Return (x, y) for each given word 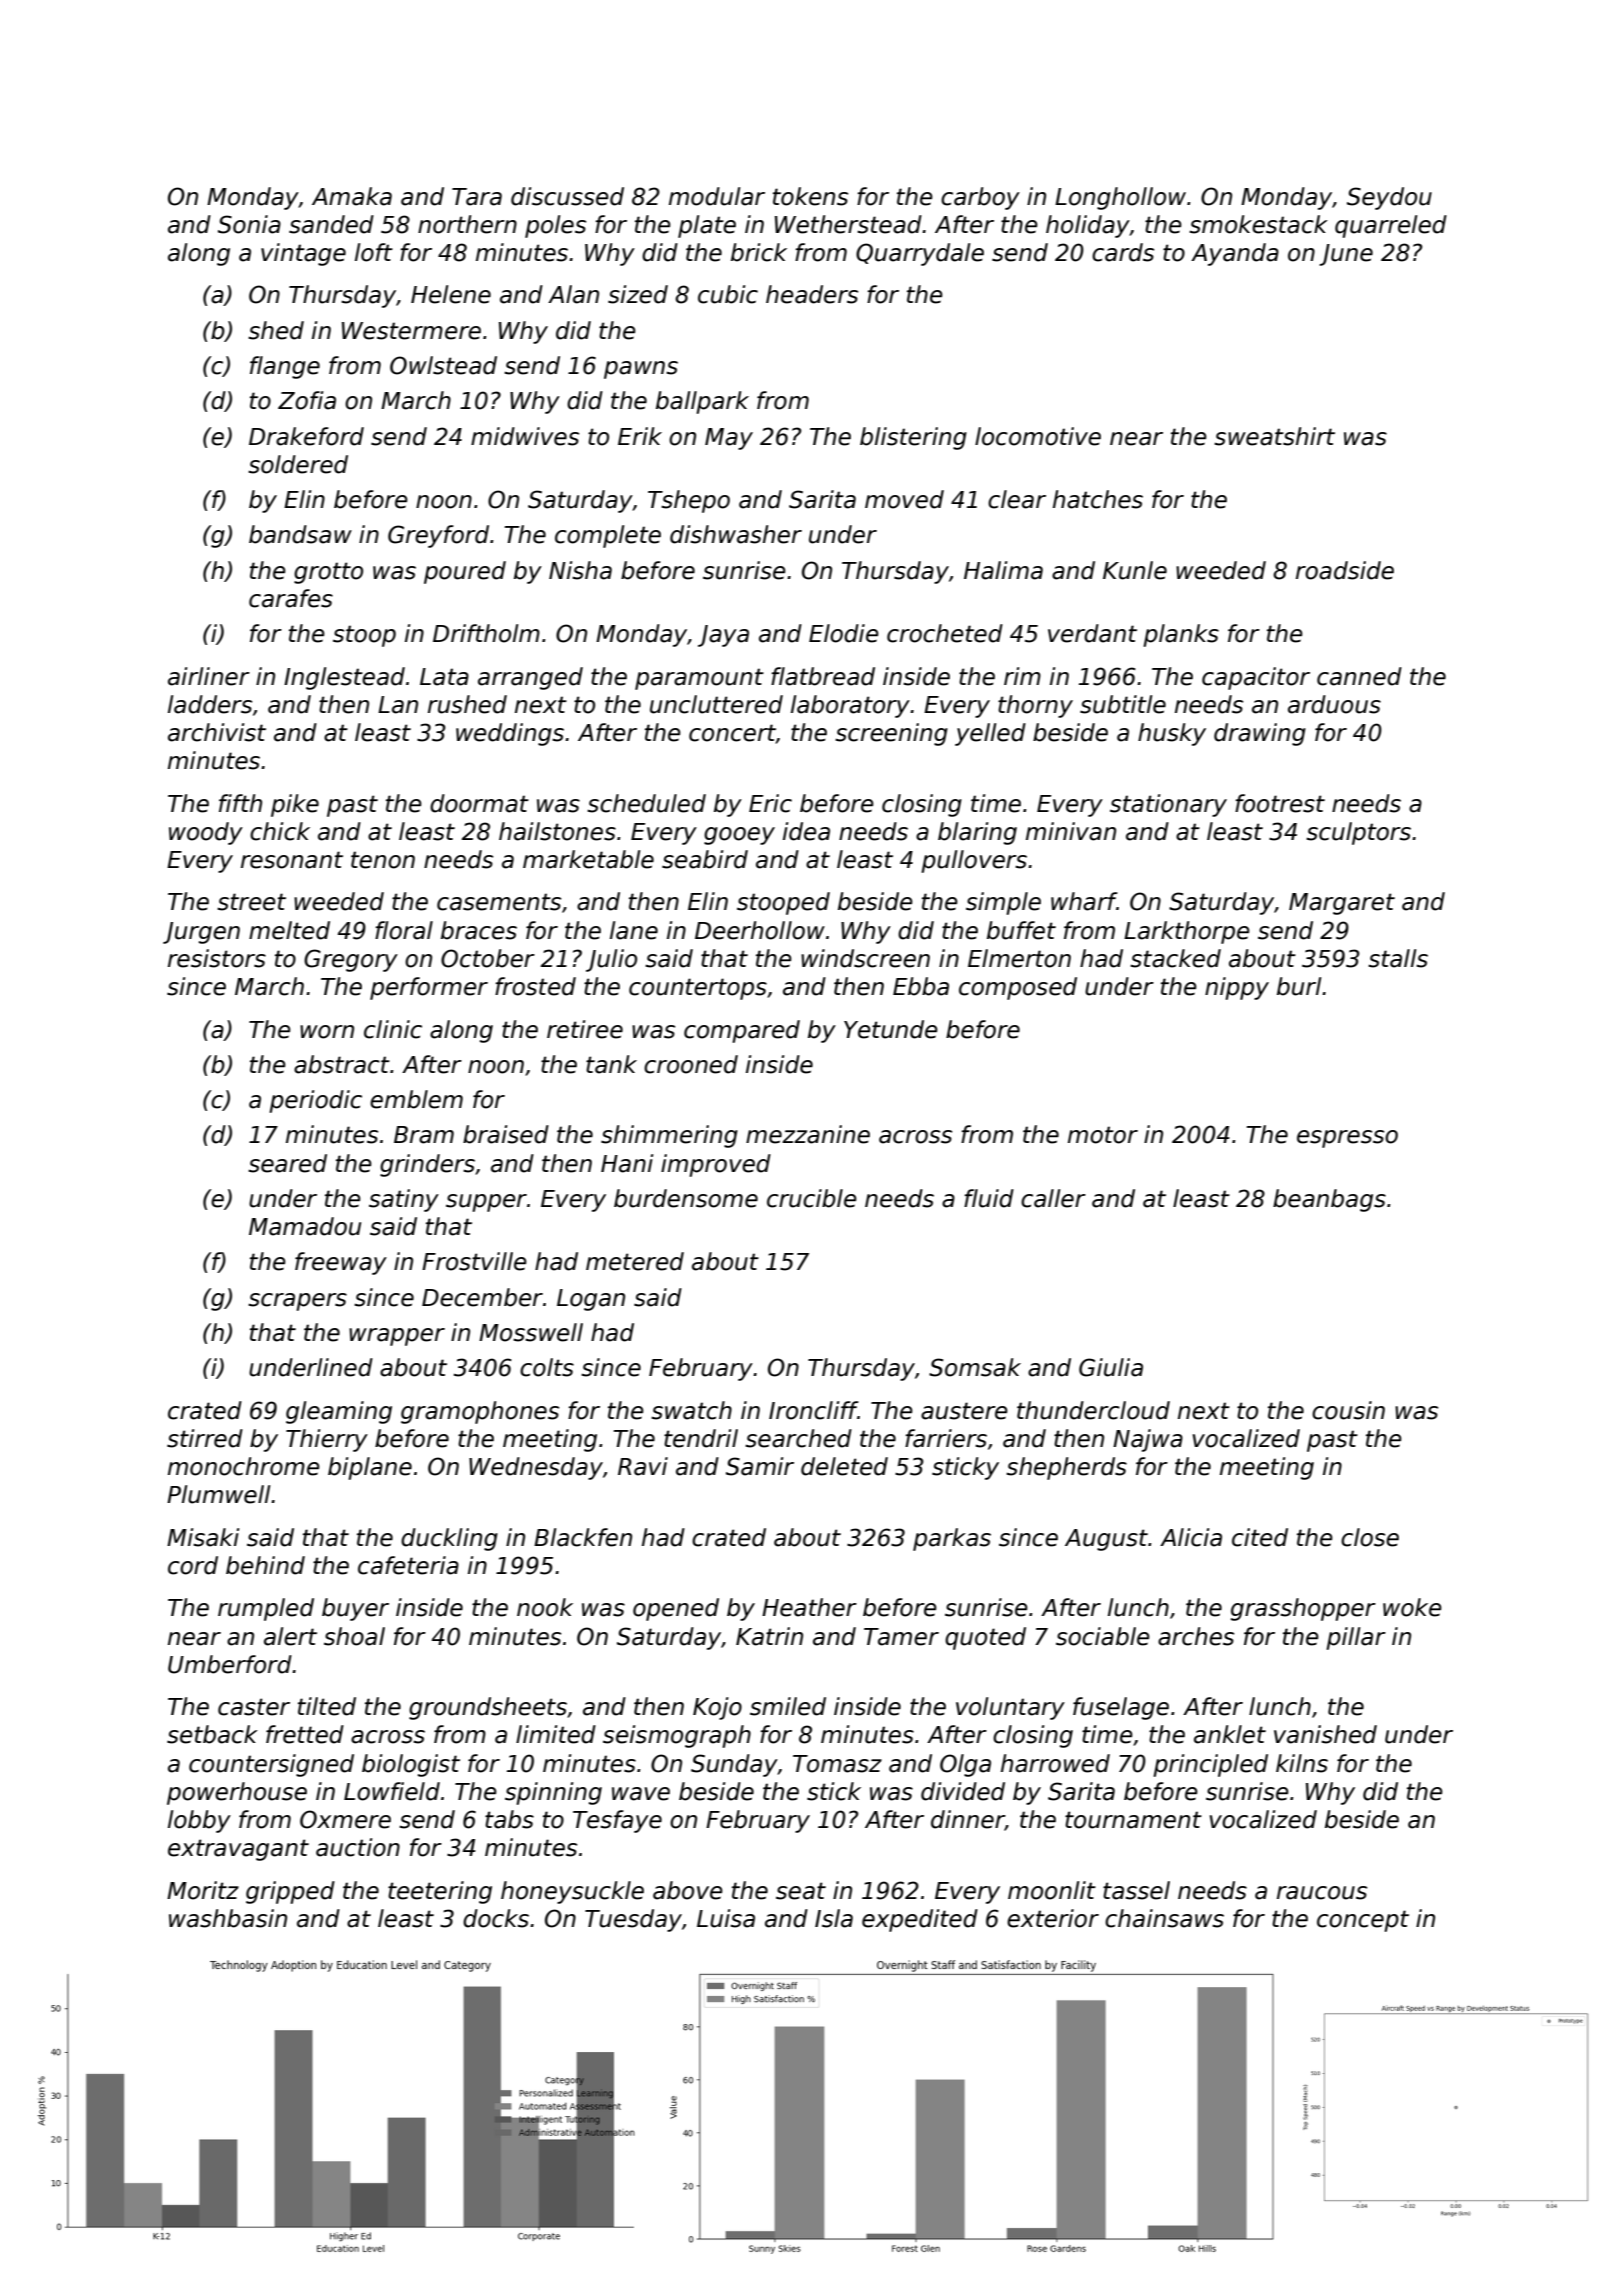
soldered (298, 464)
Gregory (351, 960)
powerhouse (237, 1793)
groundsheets (488, 1708)
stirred (205, 1438)
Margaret (1342, 904)
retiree (585, 1029)
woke (1412, 1607)
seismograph (677, 1736)
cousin (1348, 1410)
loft (374, 252)
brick (759, 252)
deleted (844, 1466)
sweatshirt (1274, 436)
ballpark (702, 402)
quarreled (1391, 226)
